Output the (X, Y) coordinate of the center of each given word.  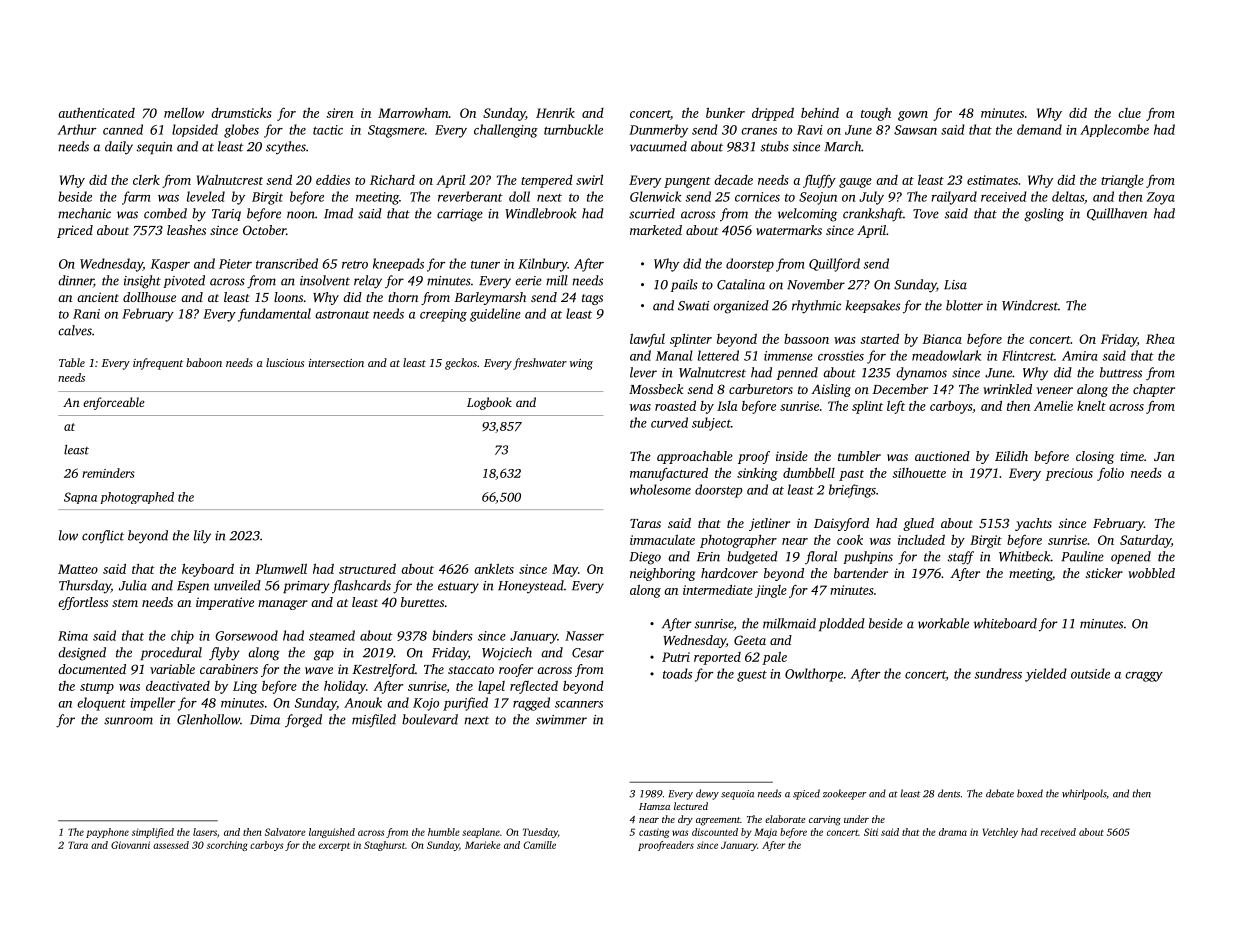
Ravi (810, 130)
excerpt (334, 847)
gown (913, 116)
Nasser (584, 636)
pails (684, 285)
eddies (333, 180)
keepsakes (873, 306)
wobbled (1151, 573)
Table (72, 362)
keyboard (208, 570)
